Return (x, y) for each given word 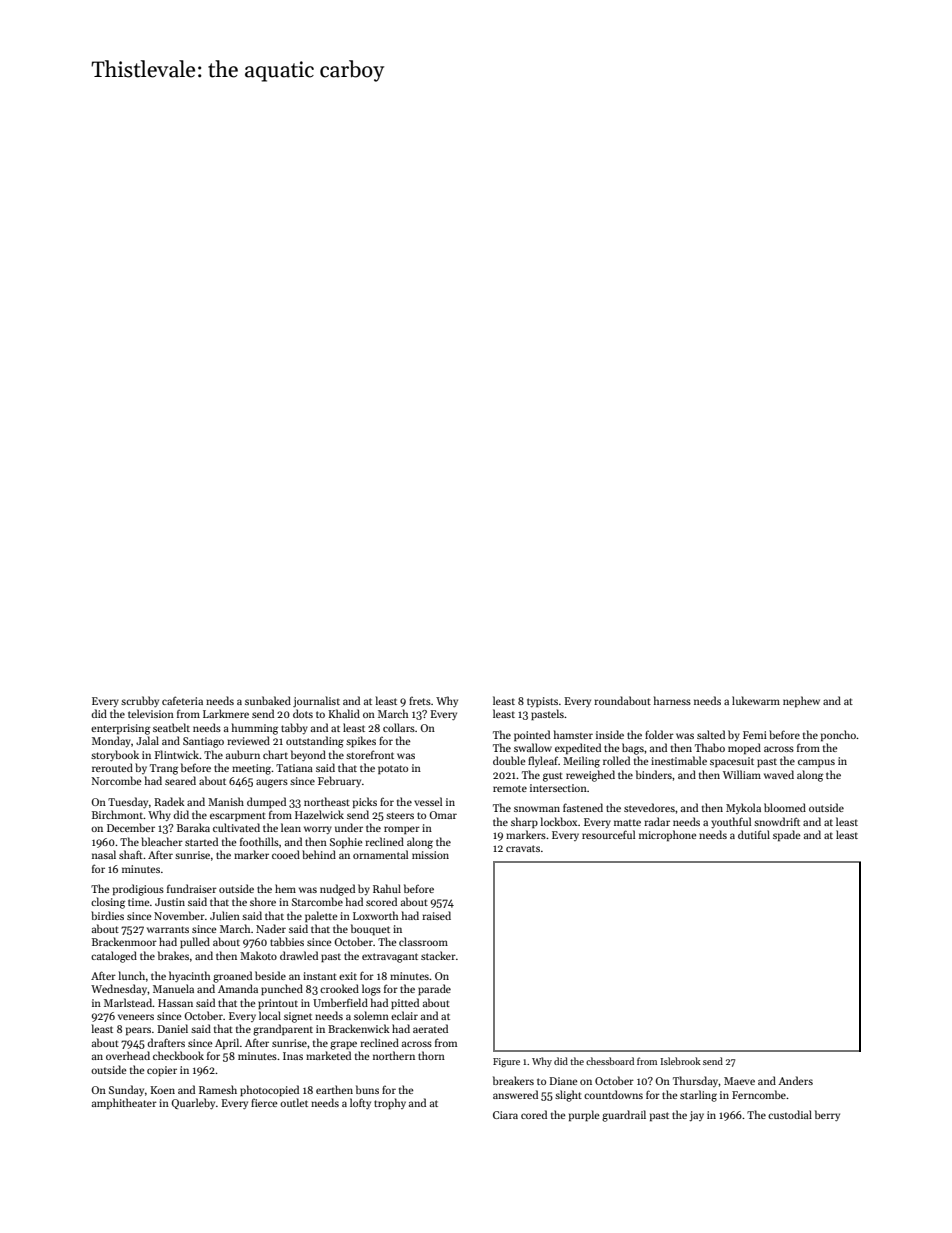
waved (779, 774)
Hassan (175, 1003)
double (509, 760)
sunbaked (268, 700)
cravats (523, 848)
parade (434, 990)
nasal (104, 854)
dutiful (754, 834)
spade (787, 835)
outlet (294, 1102)
